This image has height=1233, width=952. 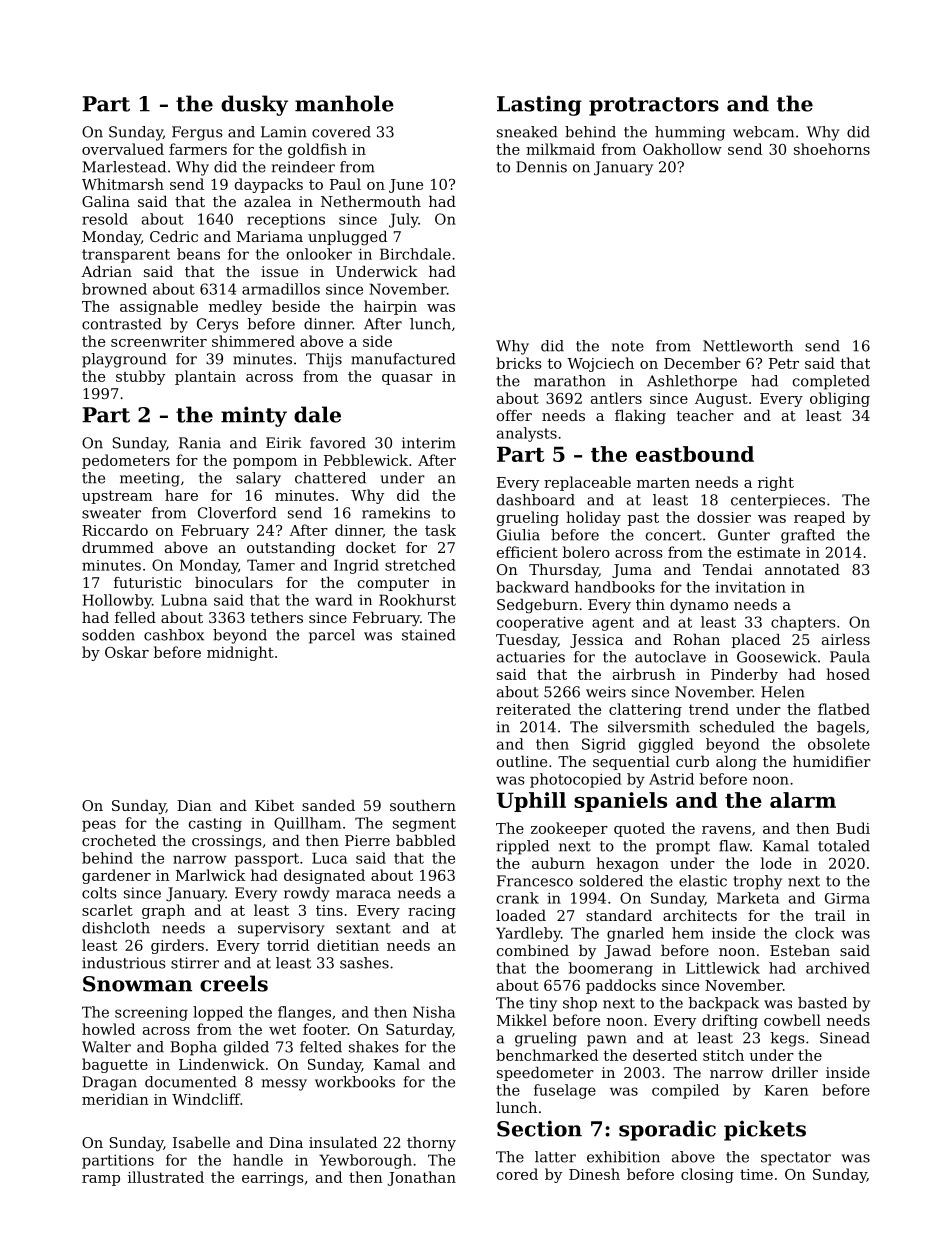 What do you see at coordinates (736, 763) in the image?
I see `along` at bounding box center [736, 763].
